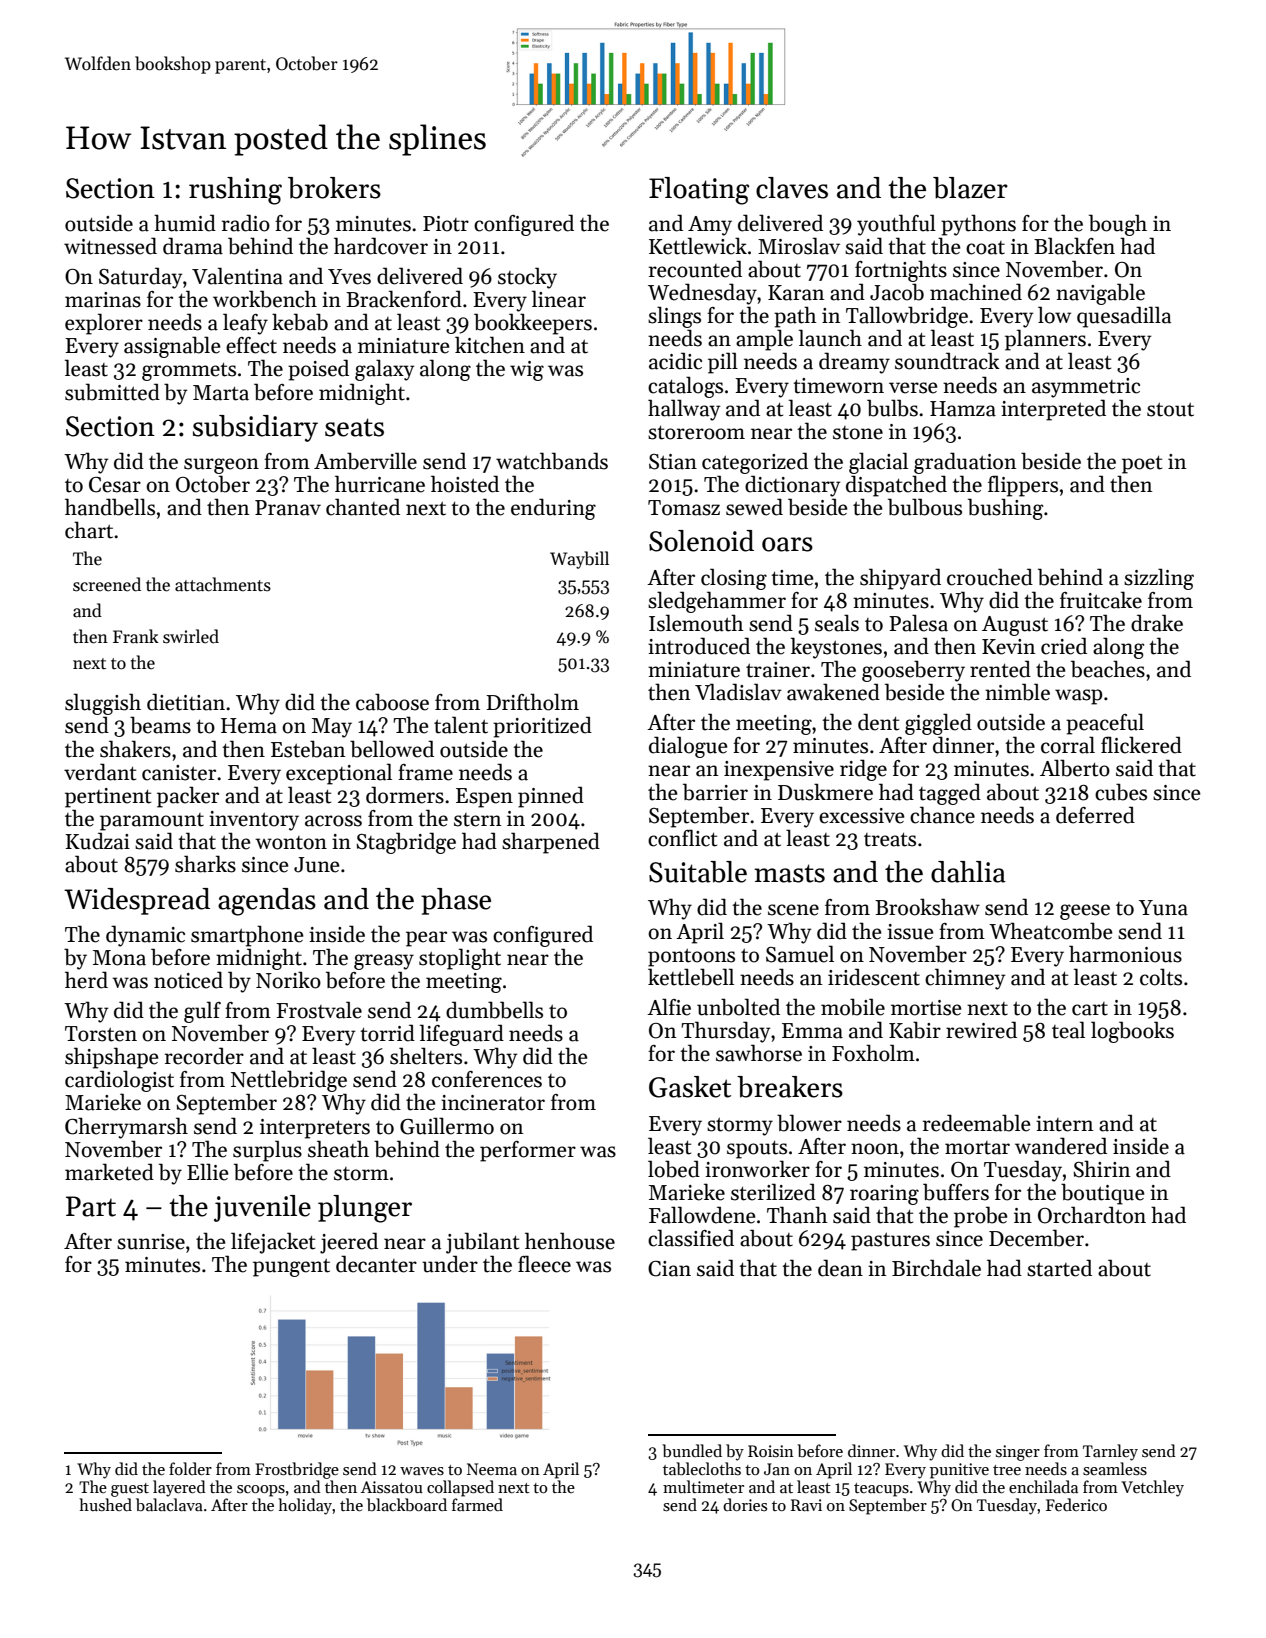 Image resolution: width=1266 pixels, height=1638 pixels. I want to click on bough, so click(1118, 225).
